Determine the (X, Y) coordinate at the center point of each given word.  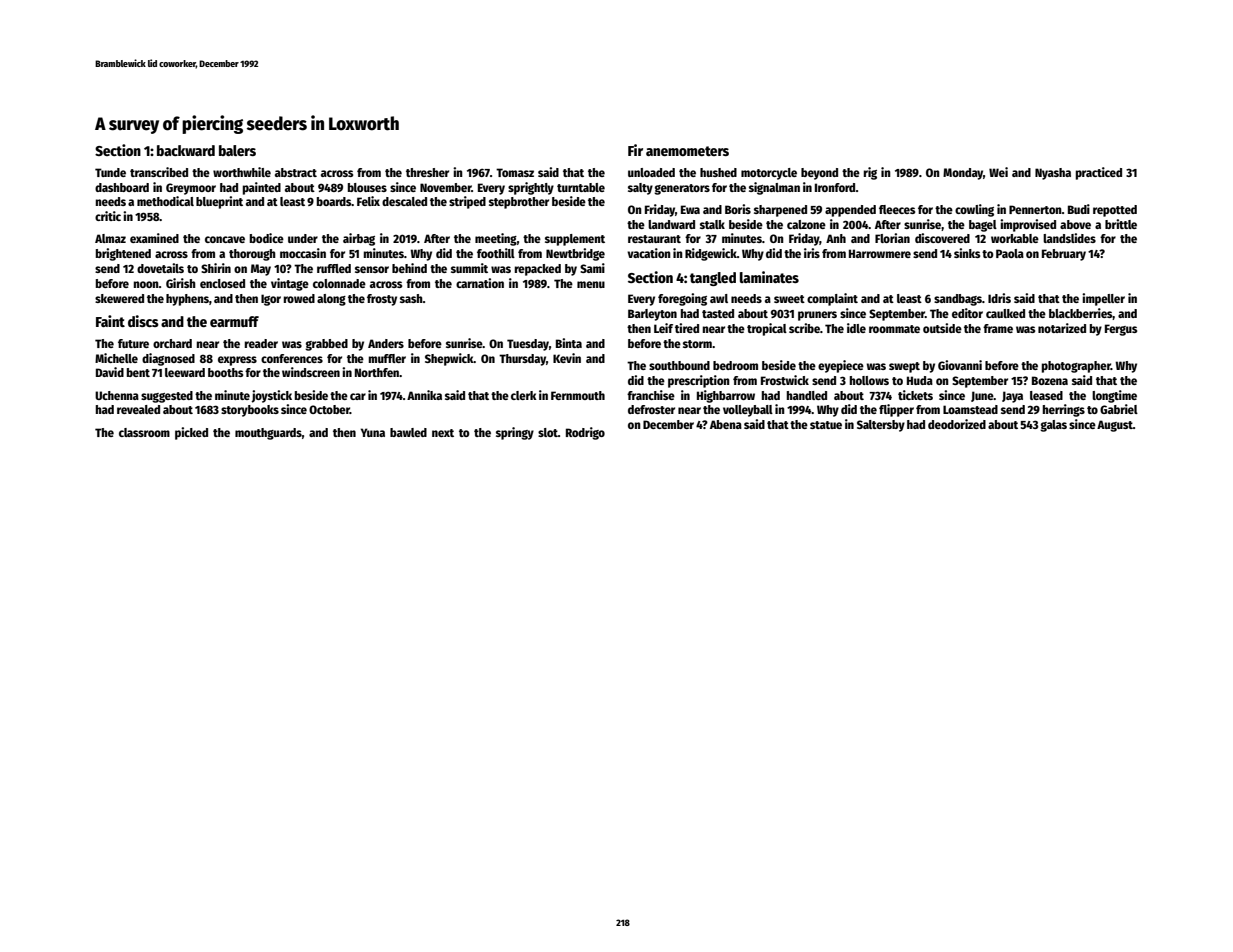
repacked (538, 270)
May (261, 270)
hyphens (187, 300)
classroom (144, 432)
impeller (1103, 299)
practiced (1099, 173)
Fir (635, 150)
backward (186, 150)
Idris (999, 298)
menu (591, 284)
